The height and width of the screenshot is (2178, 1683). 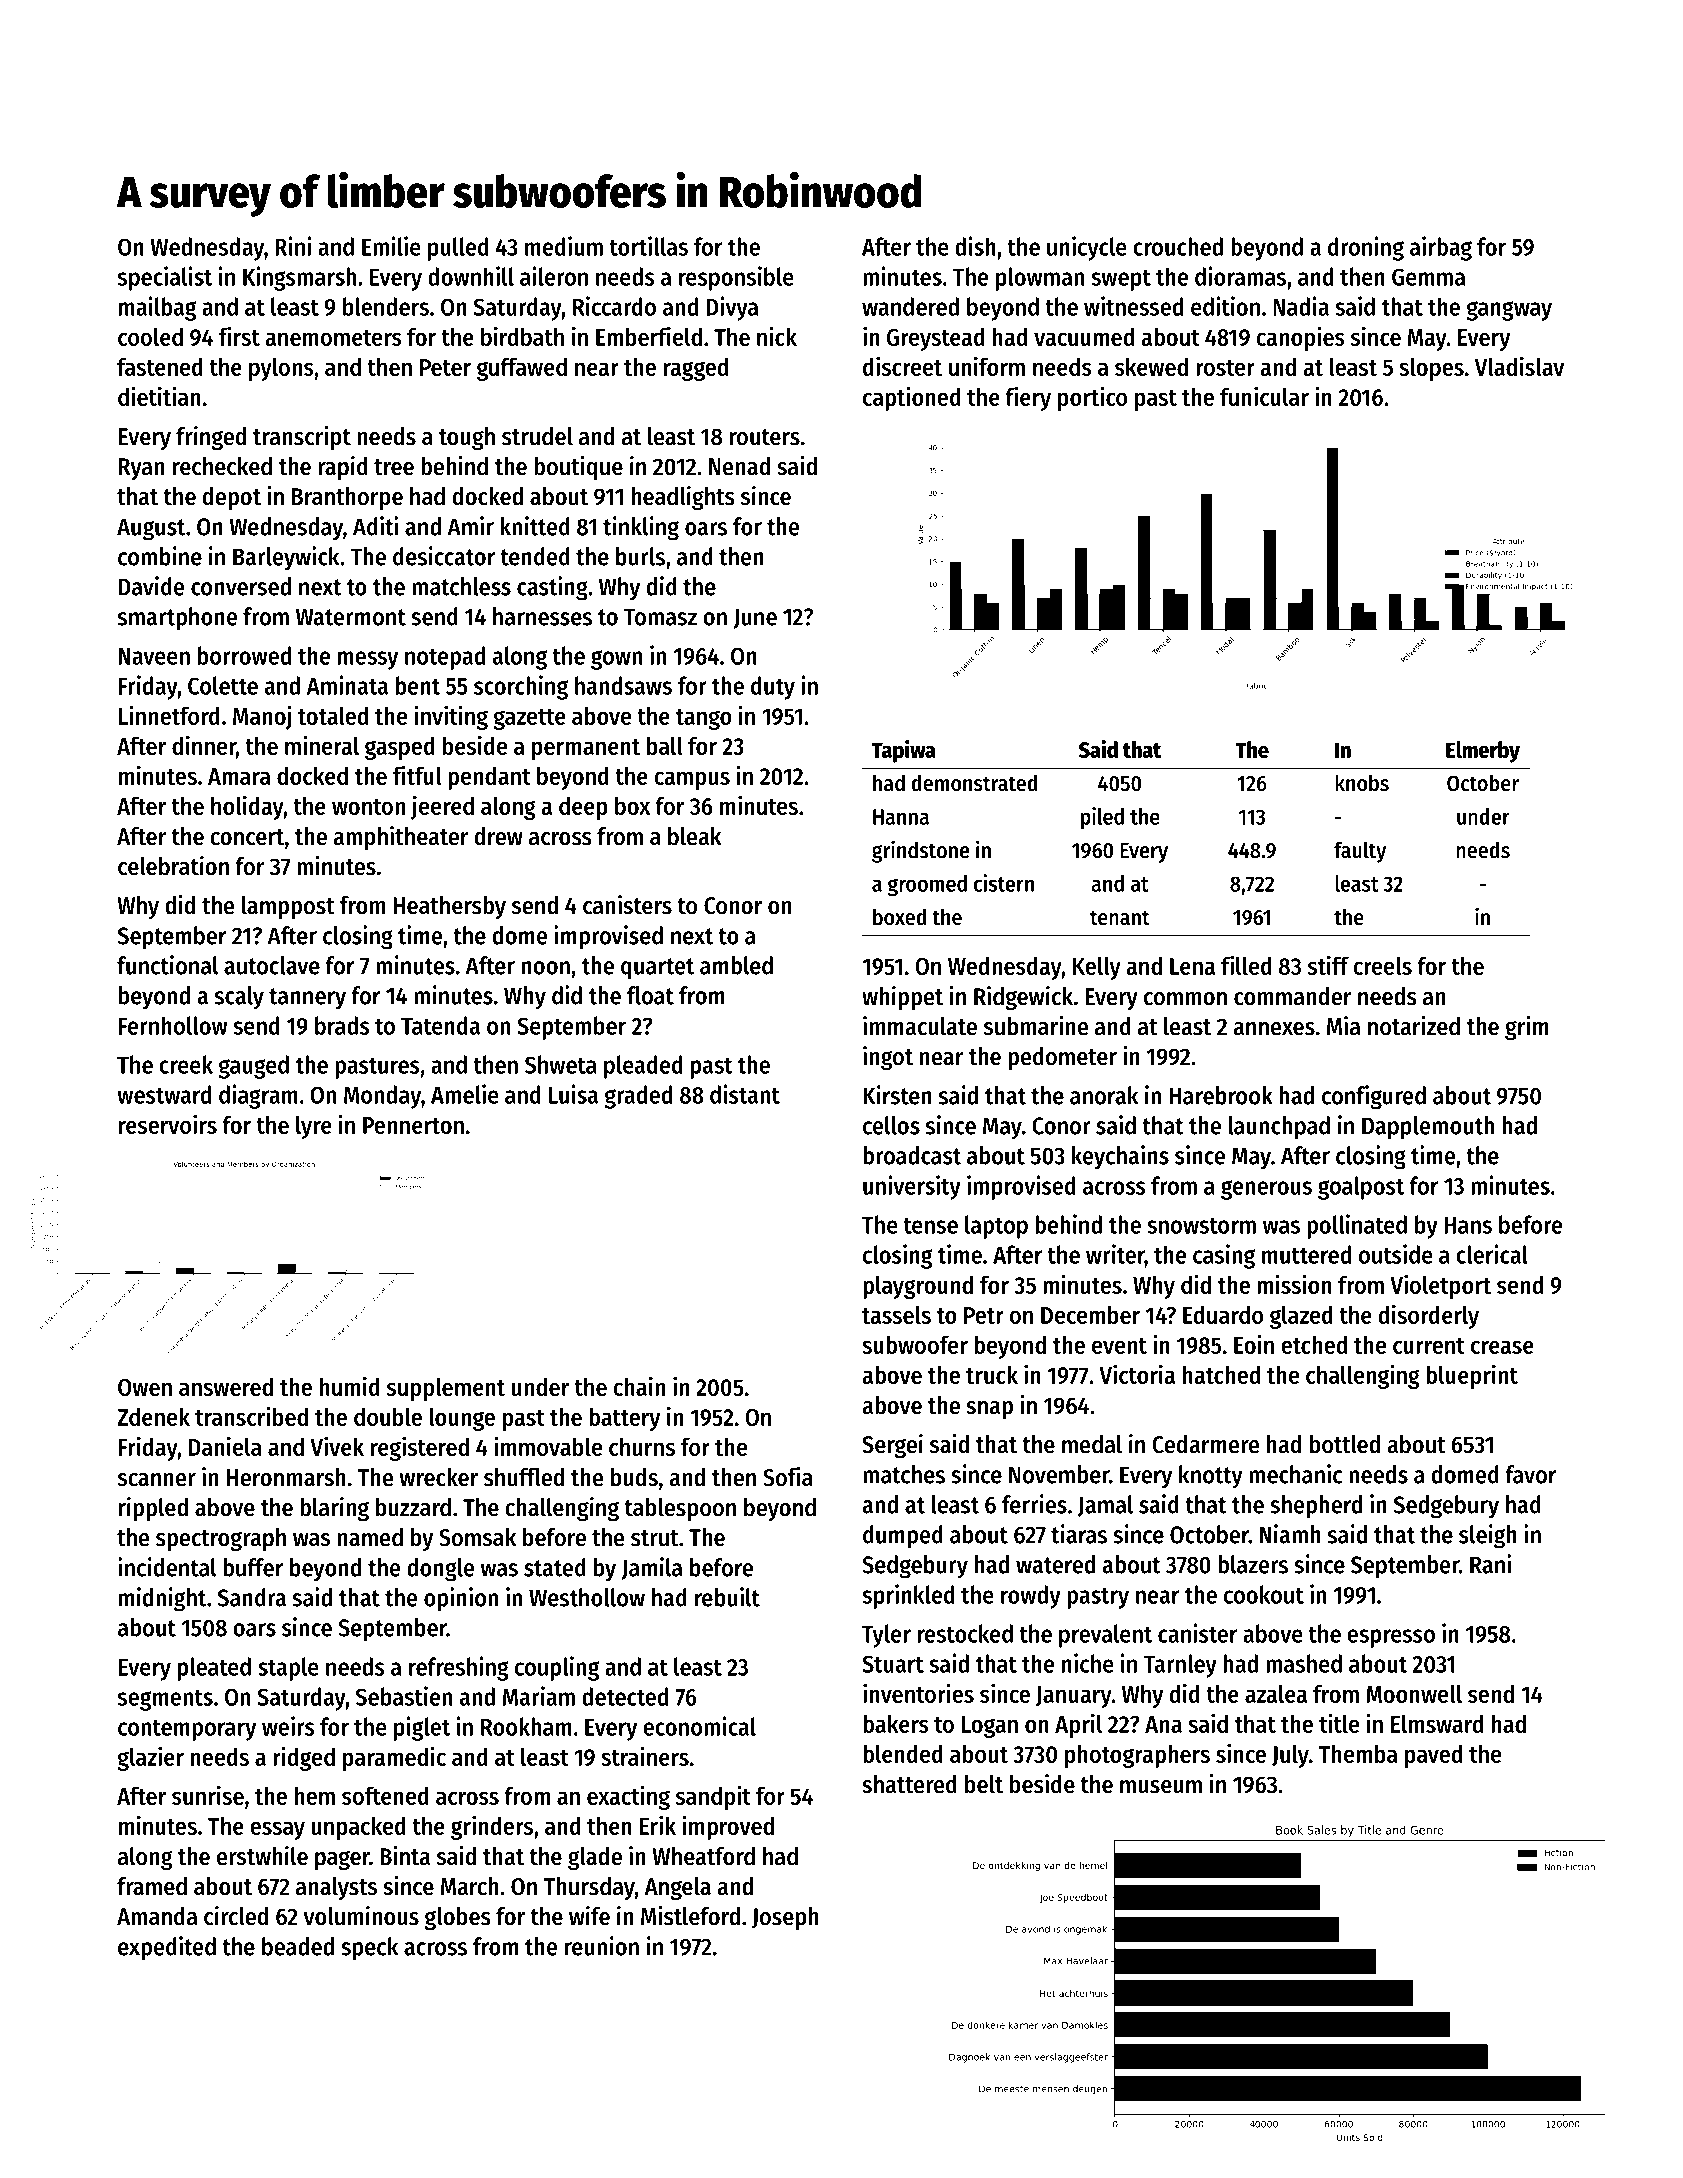 What do you see at coordinates (1366, 248) in the screenshot?
I see `droning` at bounding box center [1366, 248].
